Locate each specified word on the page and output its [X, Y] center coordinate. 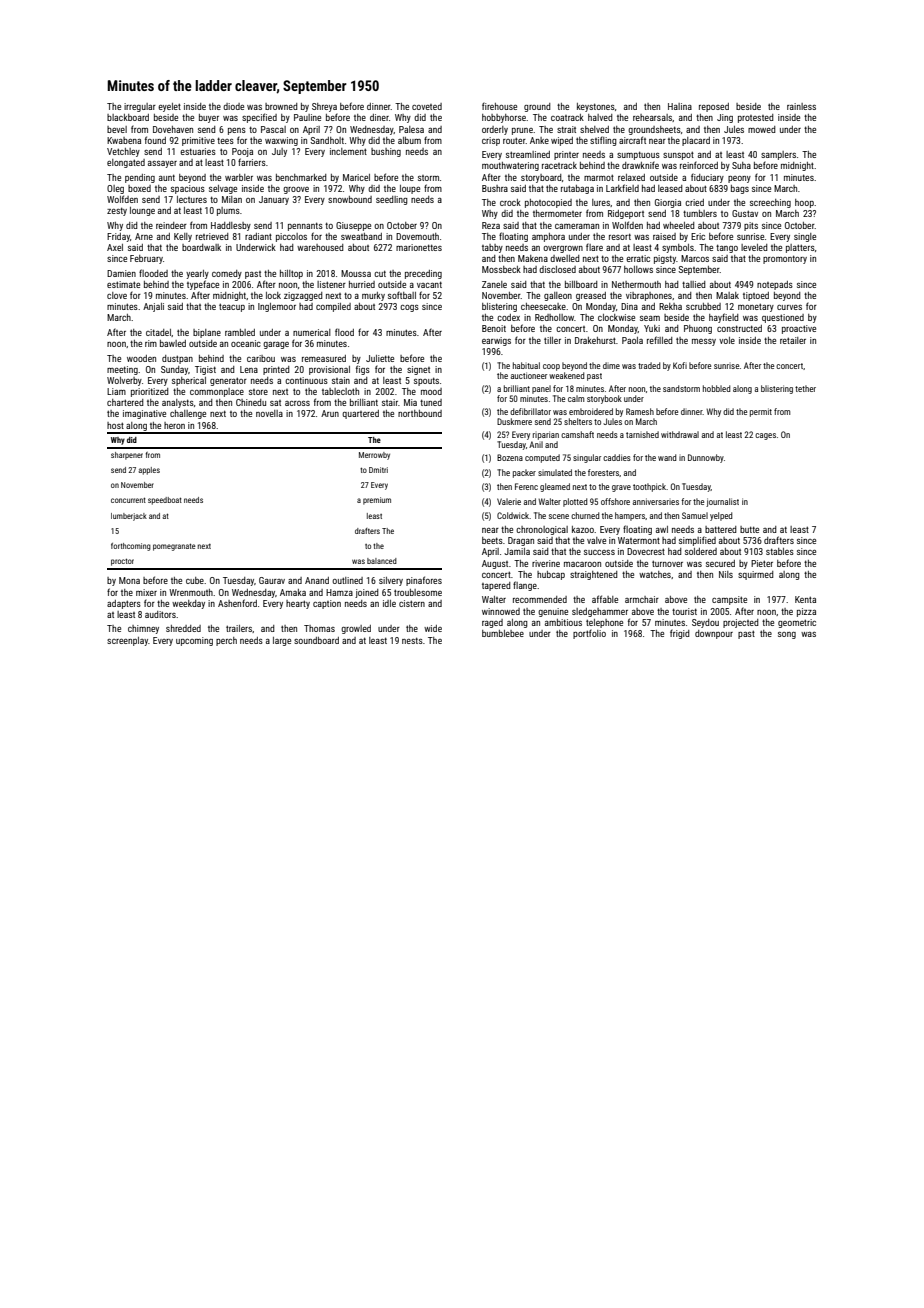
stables [780, 551]
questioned [783, 318]
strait [566, 129]
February [146, 259]
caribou [261, 358]
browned [281, 106]
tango [727, 248]
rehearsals [652, 117]
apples [149, 471]
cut [380, 273]
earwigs [496, 341]
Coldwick [513, 515]
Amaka [293, 592]
